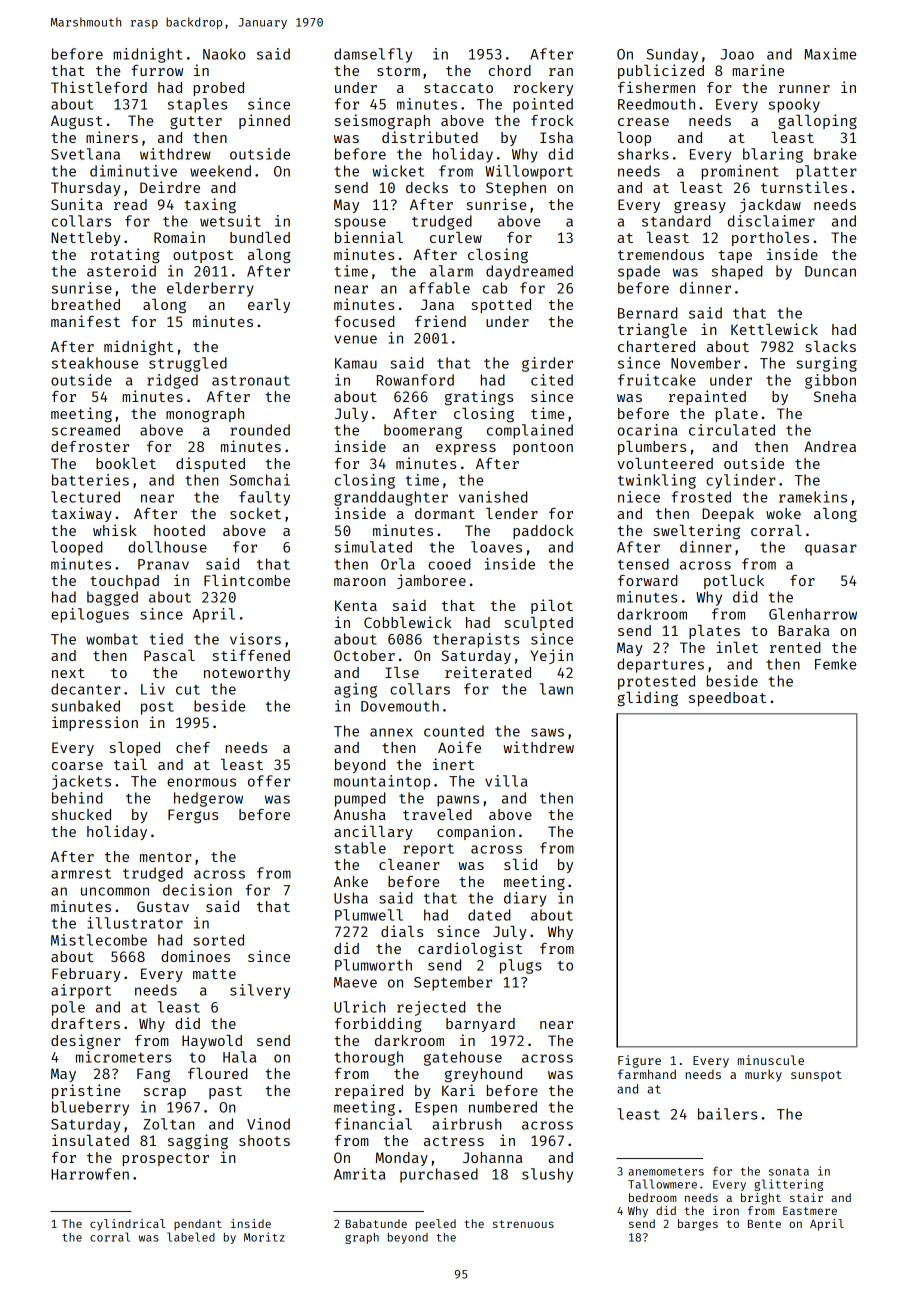  Describe the element at coordinates (193, 816) in the image. I see `Fergus` at that location.
